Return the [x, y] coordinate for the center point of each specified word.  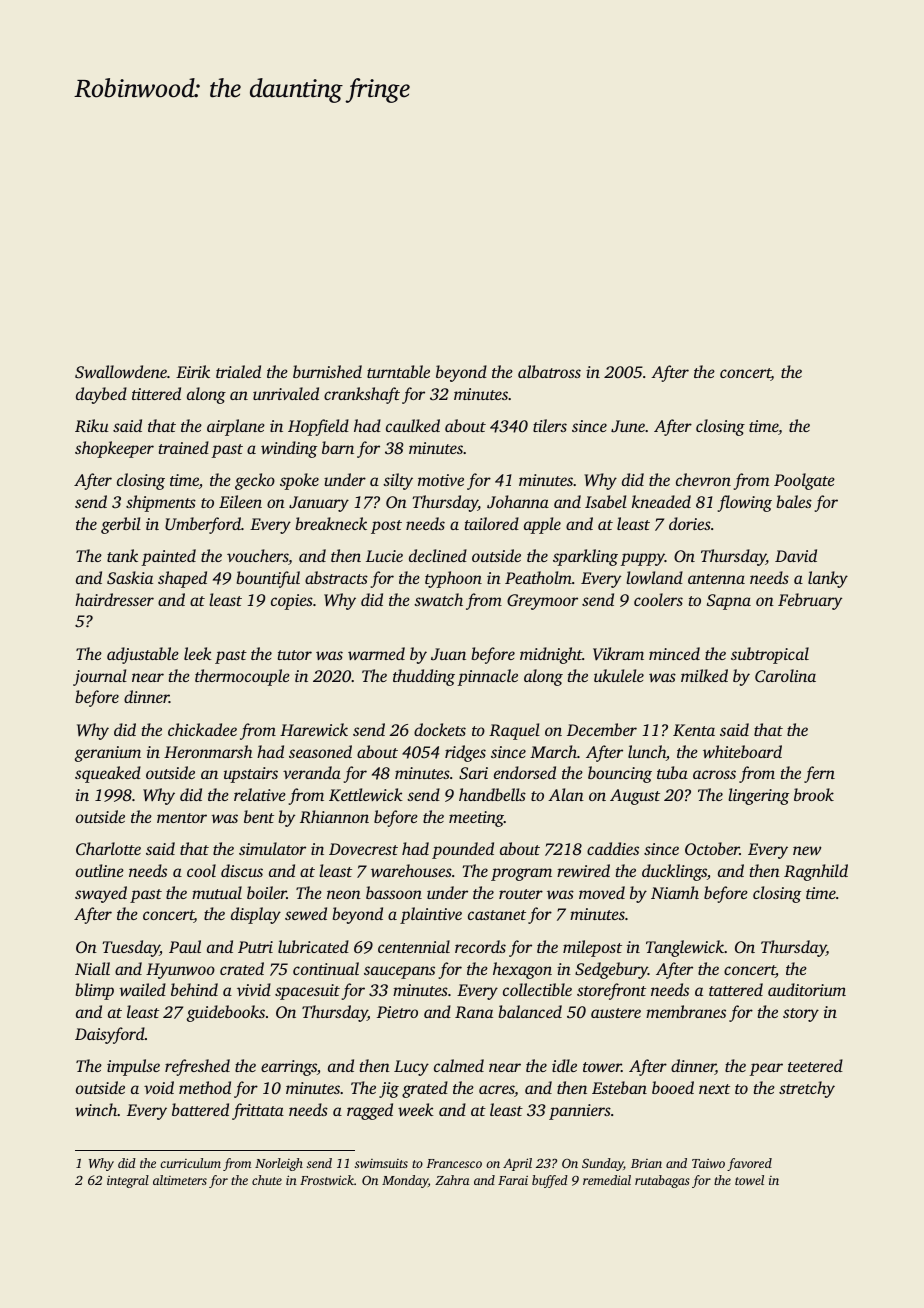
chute [267, 1180]
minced [674, 653]
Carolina [785, 675]
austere [616, 1013]
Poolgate [804, 481]
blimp [94, 991]
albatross [549, 371]
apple [542, 525]
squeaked [108, 774]
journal [100, 677]
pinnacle [487, 677]
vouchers [257, 555]
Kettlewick [366, 794]
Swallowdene [121, 372]
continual [326, 968]
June [628, 426]
